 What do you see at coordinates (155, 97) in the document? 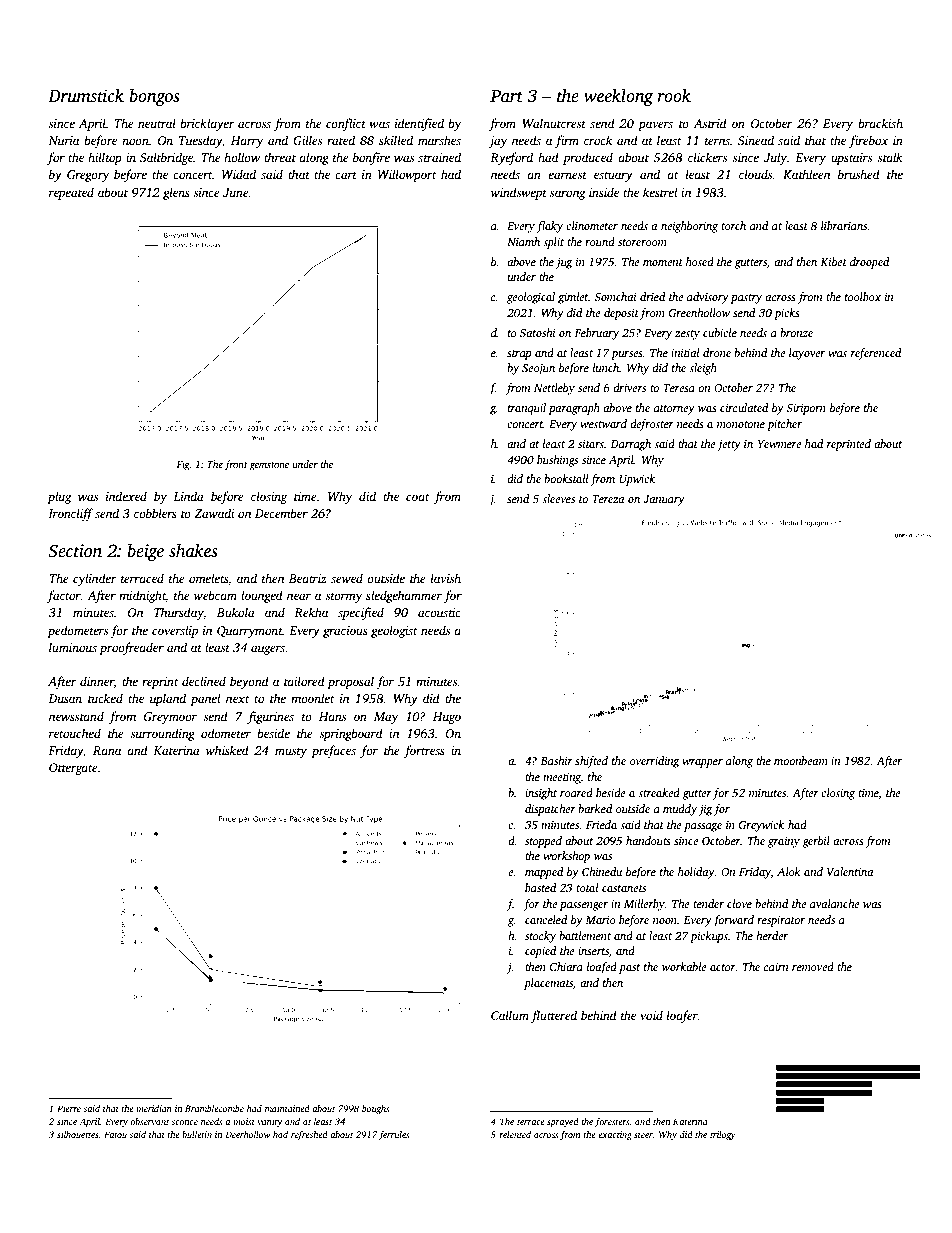
I see `bongos` at bounding box center [155, 97].
